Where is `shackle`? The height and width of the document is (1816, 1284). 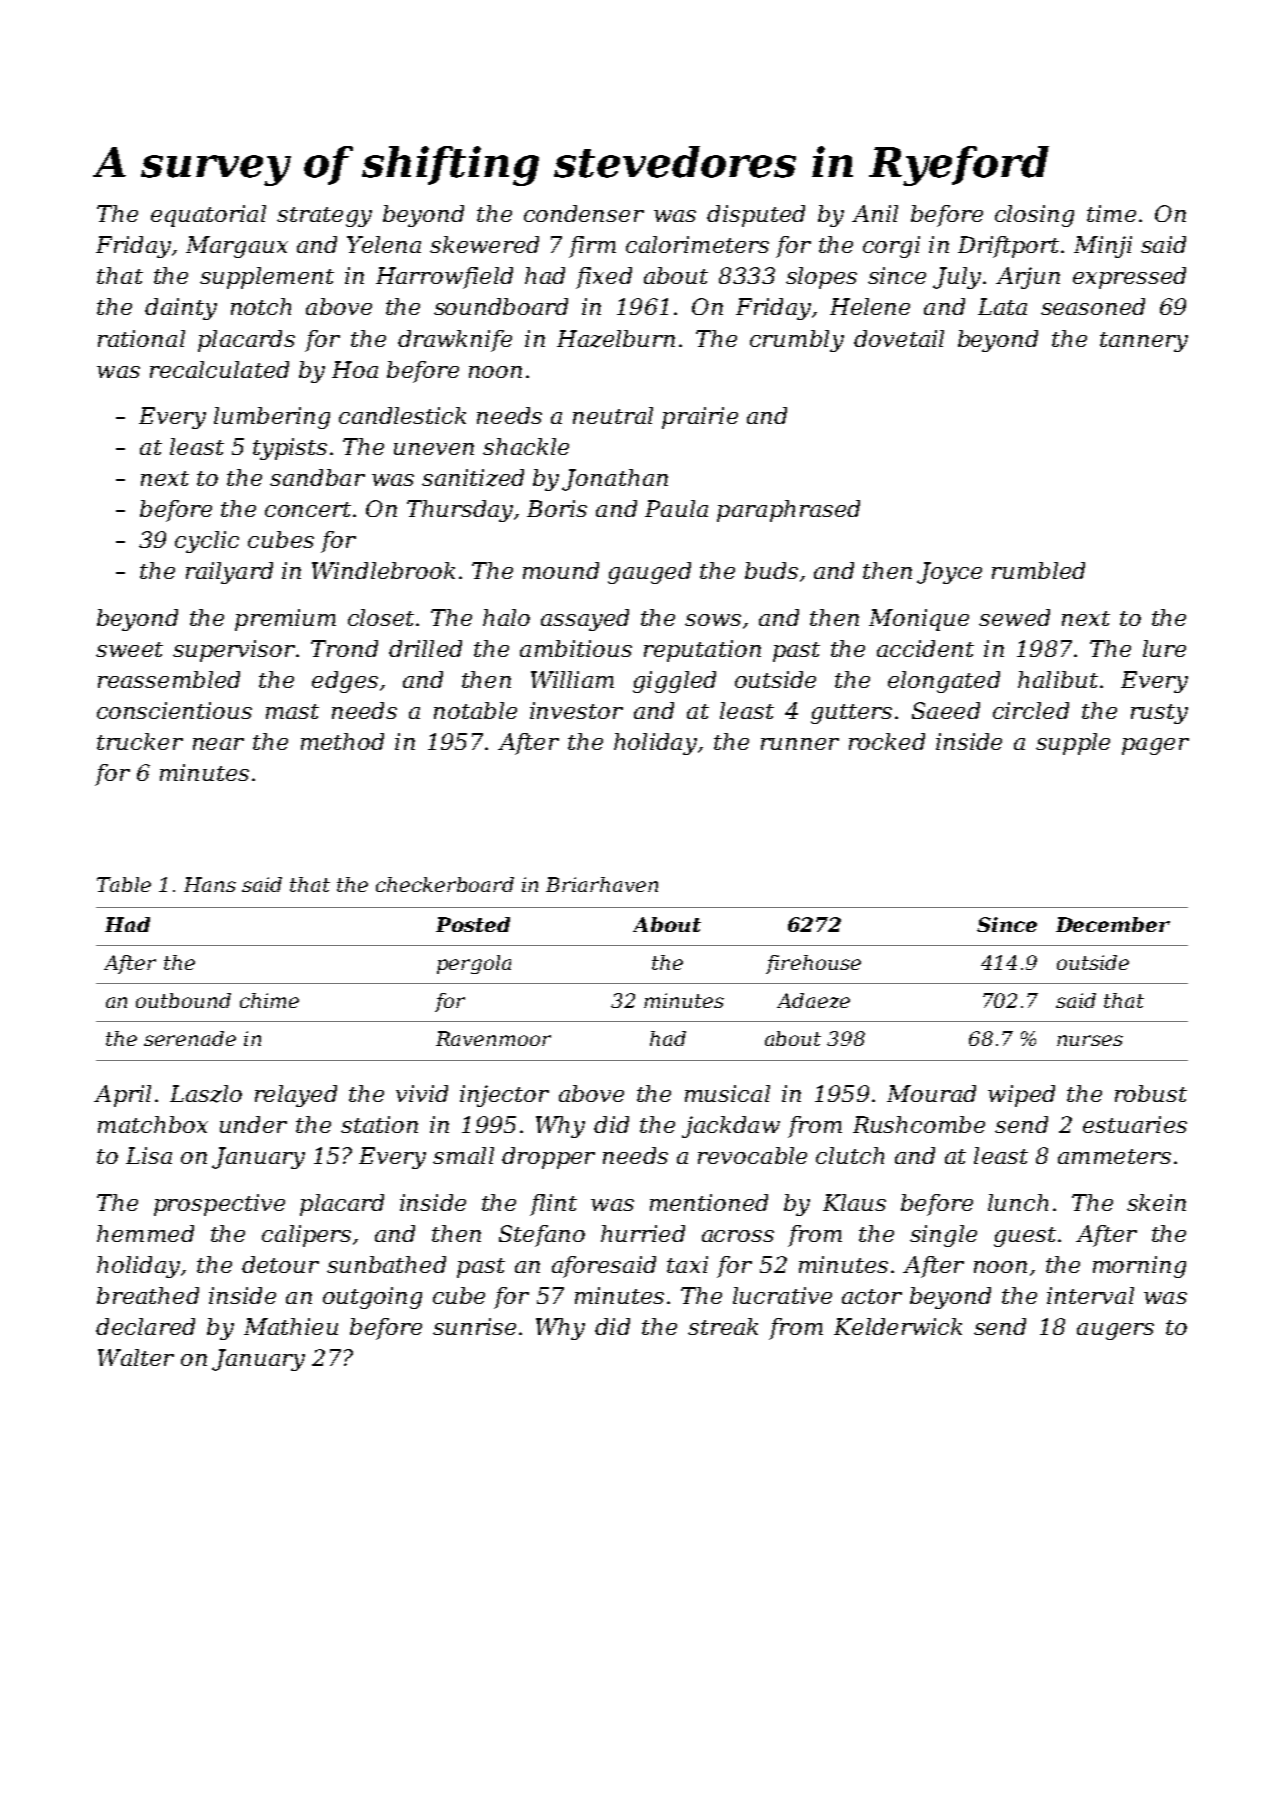
shackle is located at coordinates (526, 446).
